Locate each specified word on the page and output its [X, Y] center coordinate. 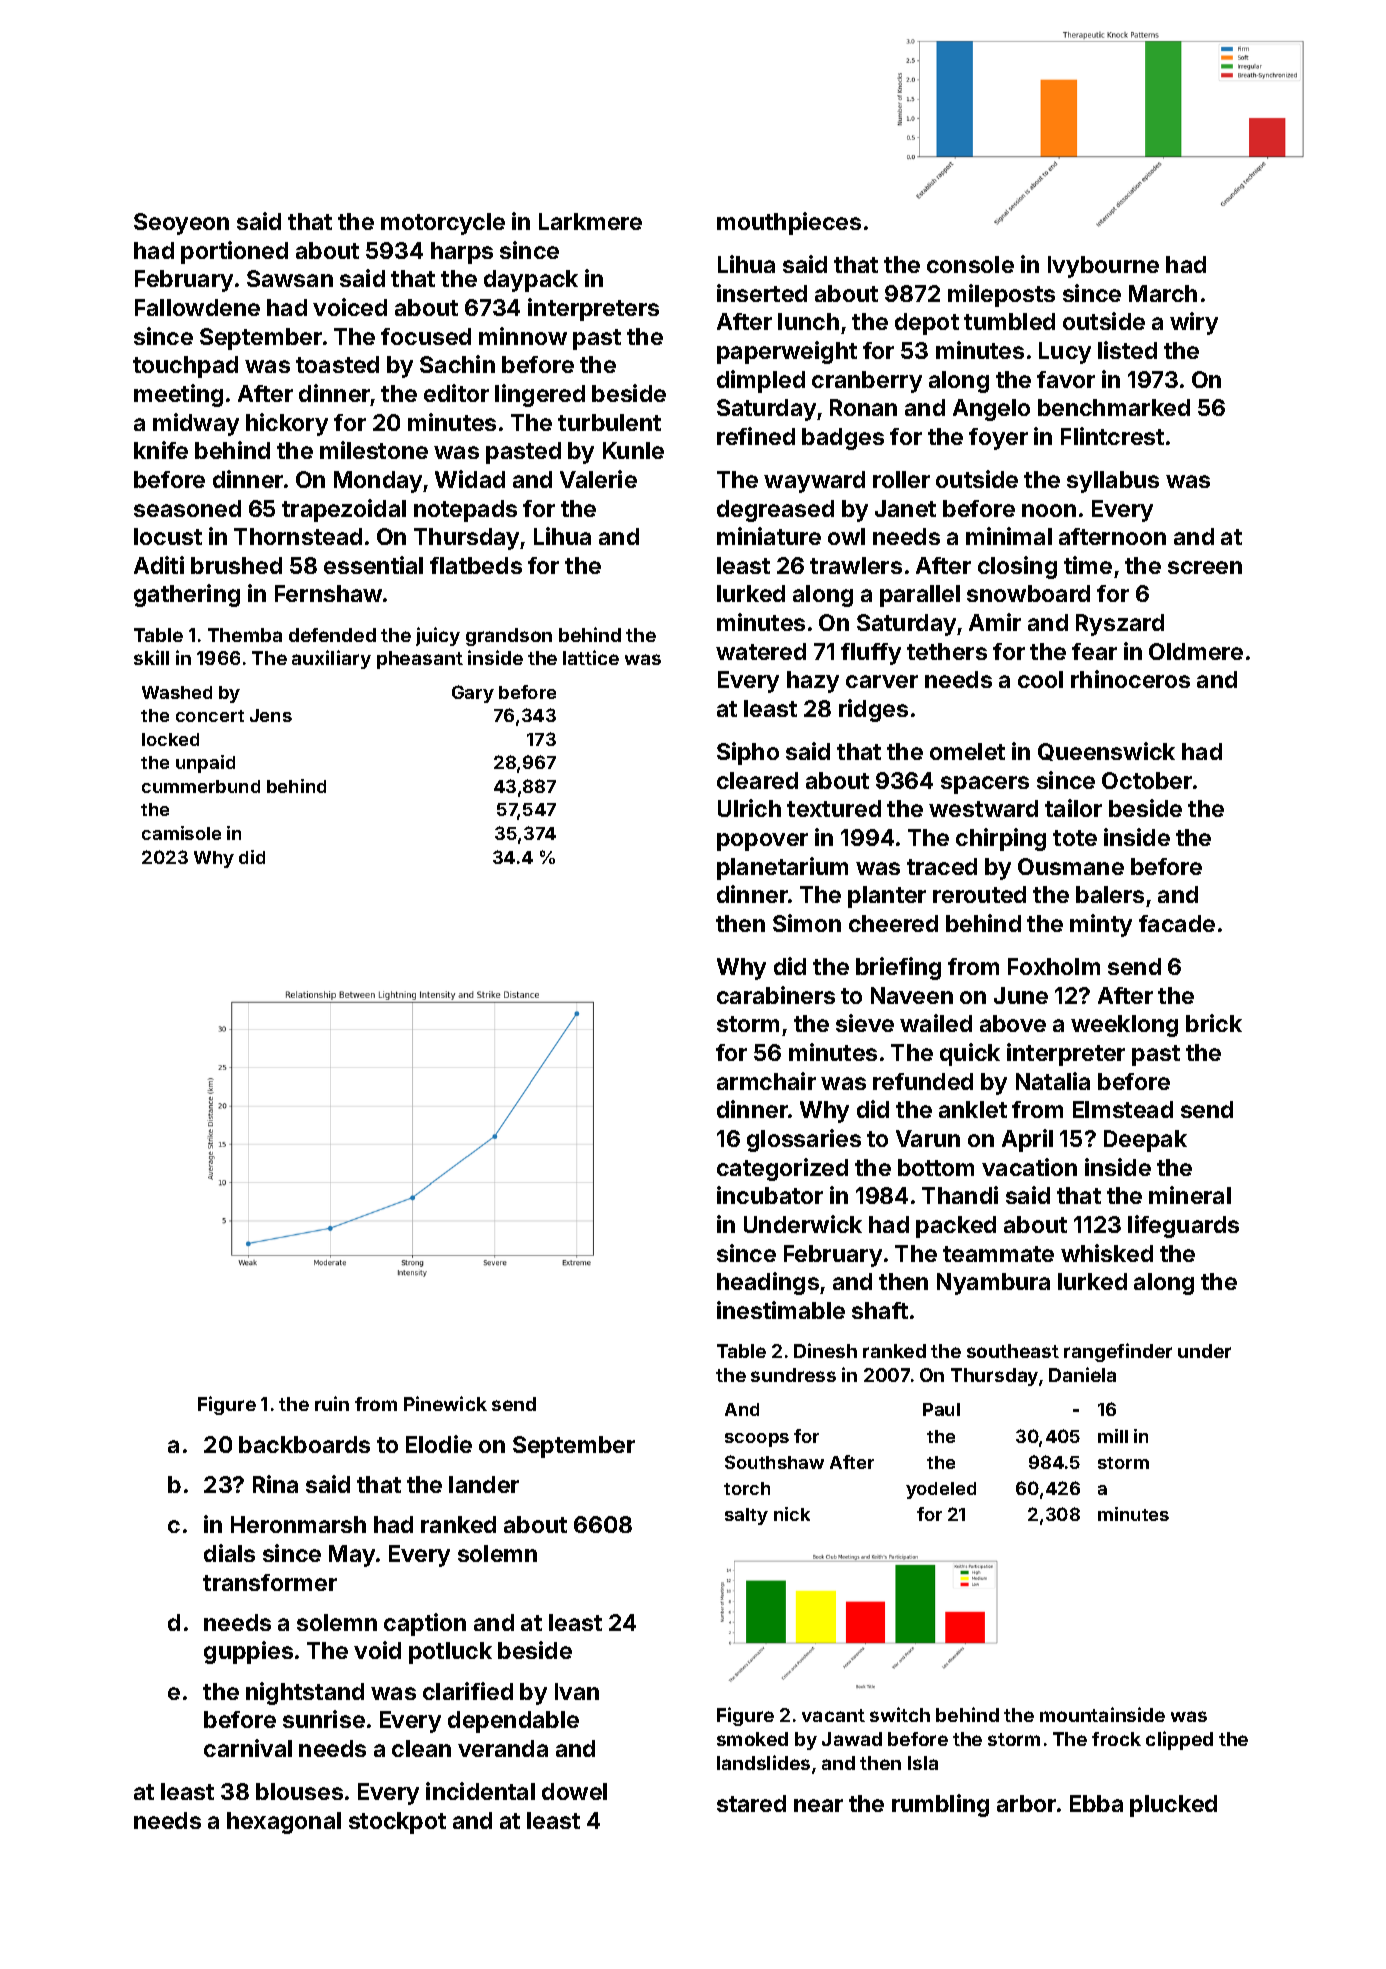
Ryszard [1120, 625]
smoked [752, 1739]
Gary [473, 694]
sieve [865, 1023]
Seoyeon [181, 224]
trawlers [856, 565]
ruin [332, 1403]
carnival [248, 1748]
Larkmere [590, 221]
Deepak [1145, 1141]
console [970, 264]
